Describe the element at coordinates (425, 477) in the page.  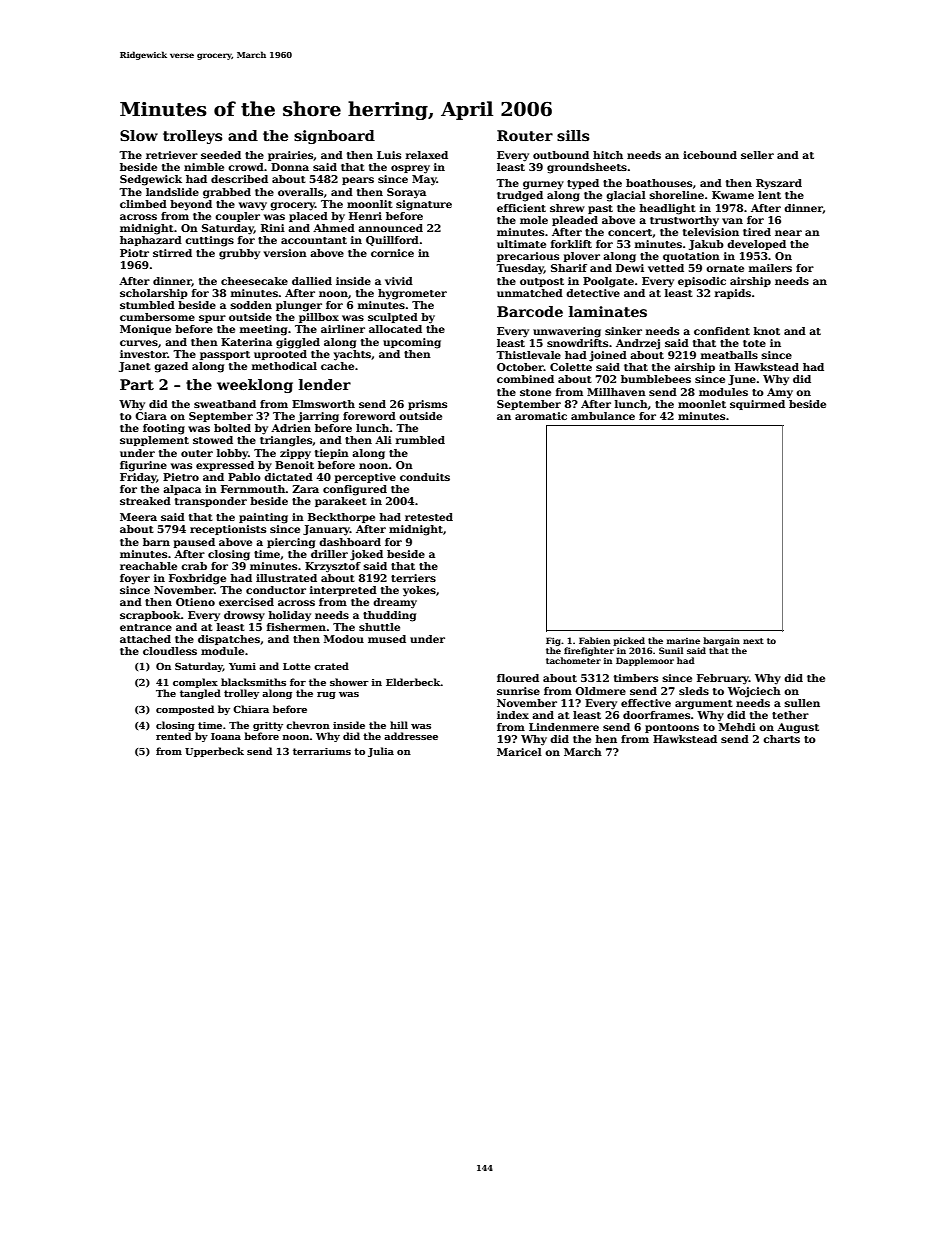
I see `conduits` at that location.
